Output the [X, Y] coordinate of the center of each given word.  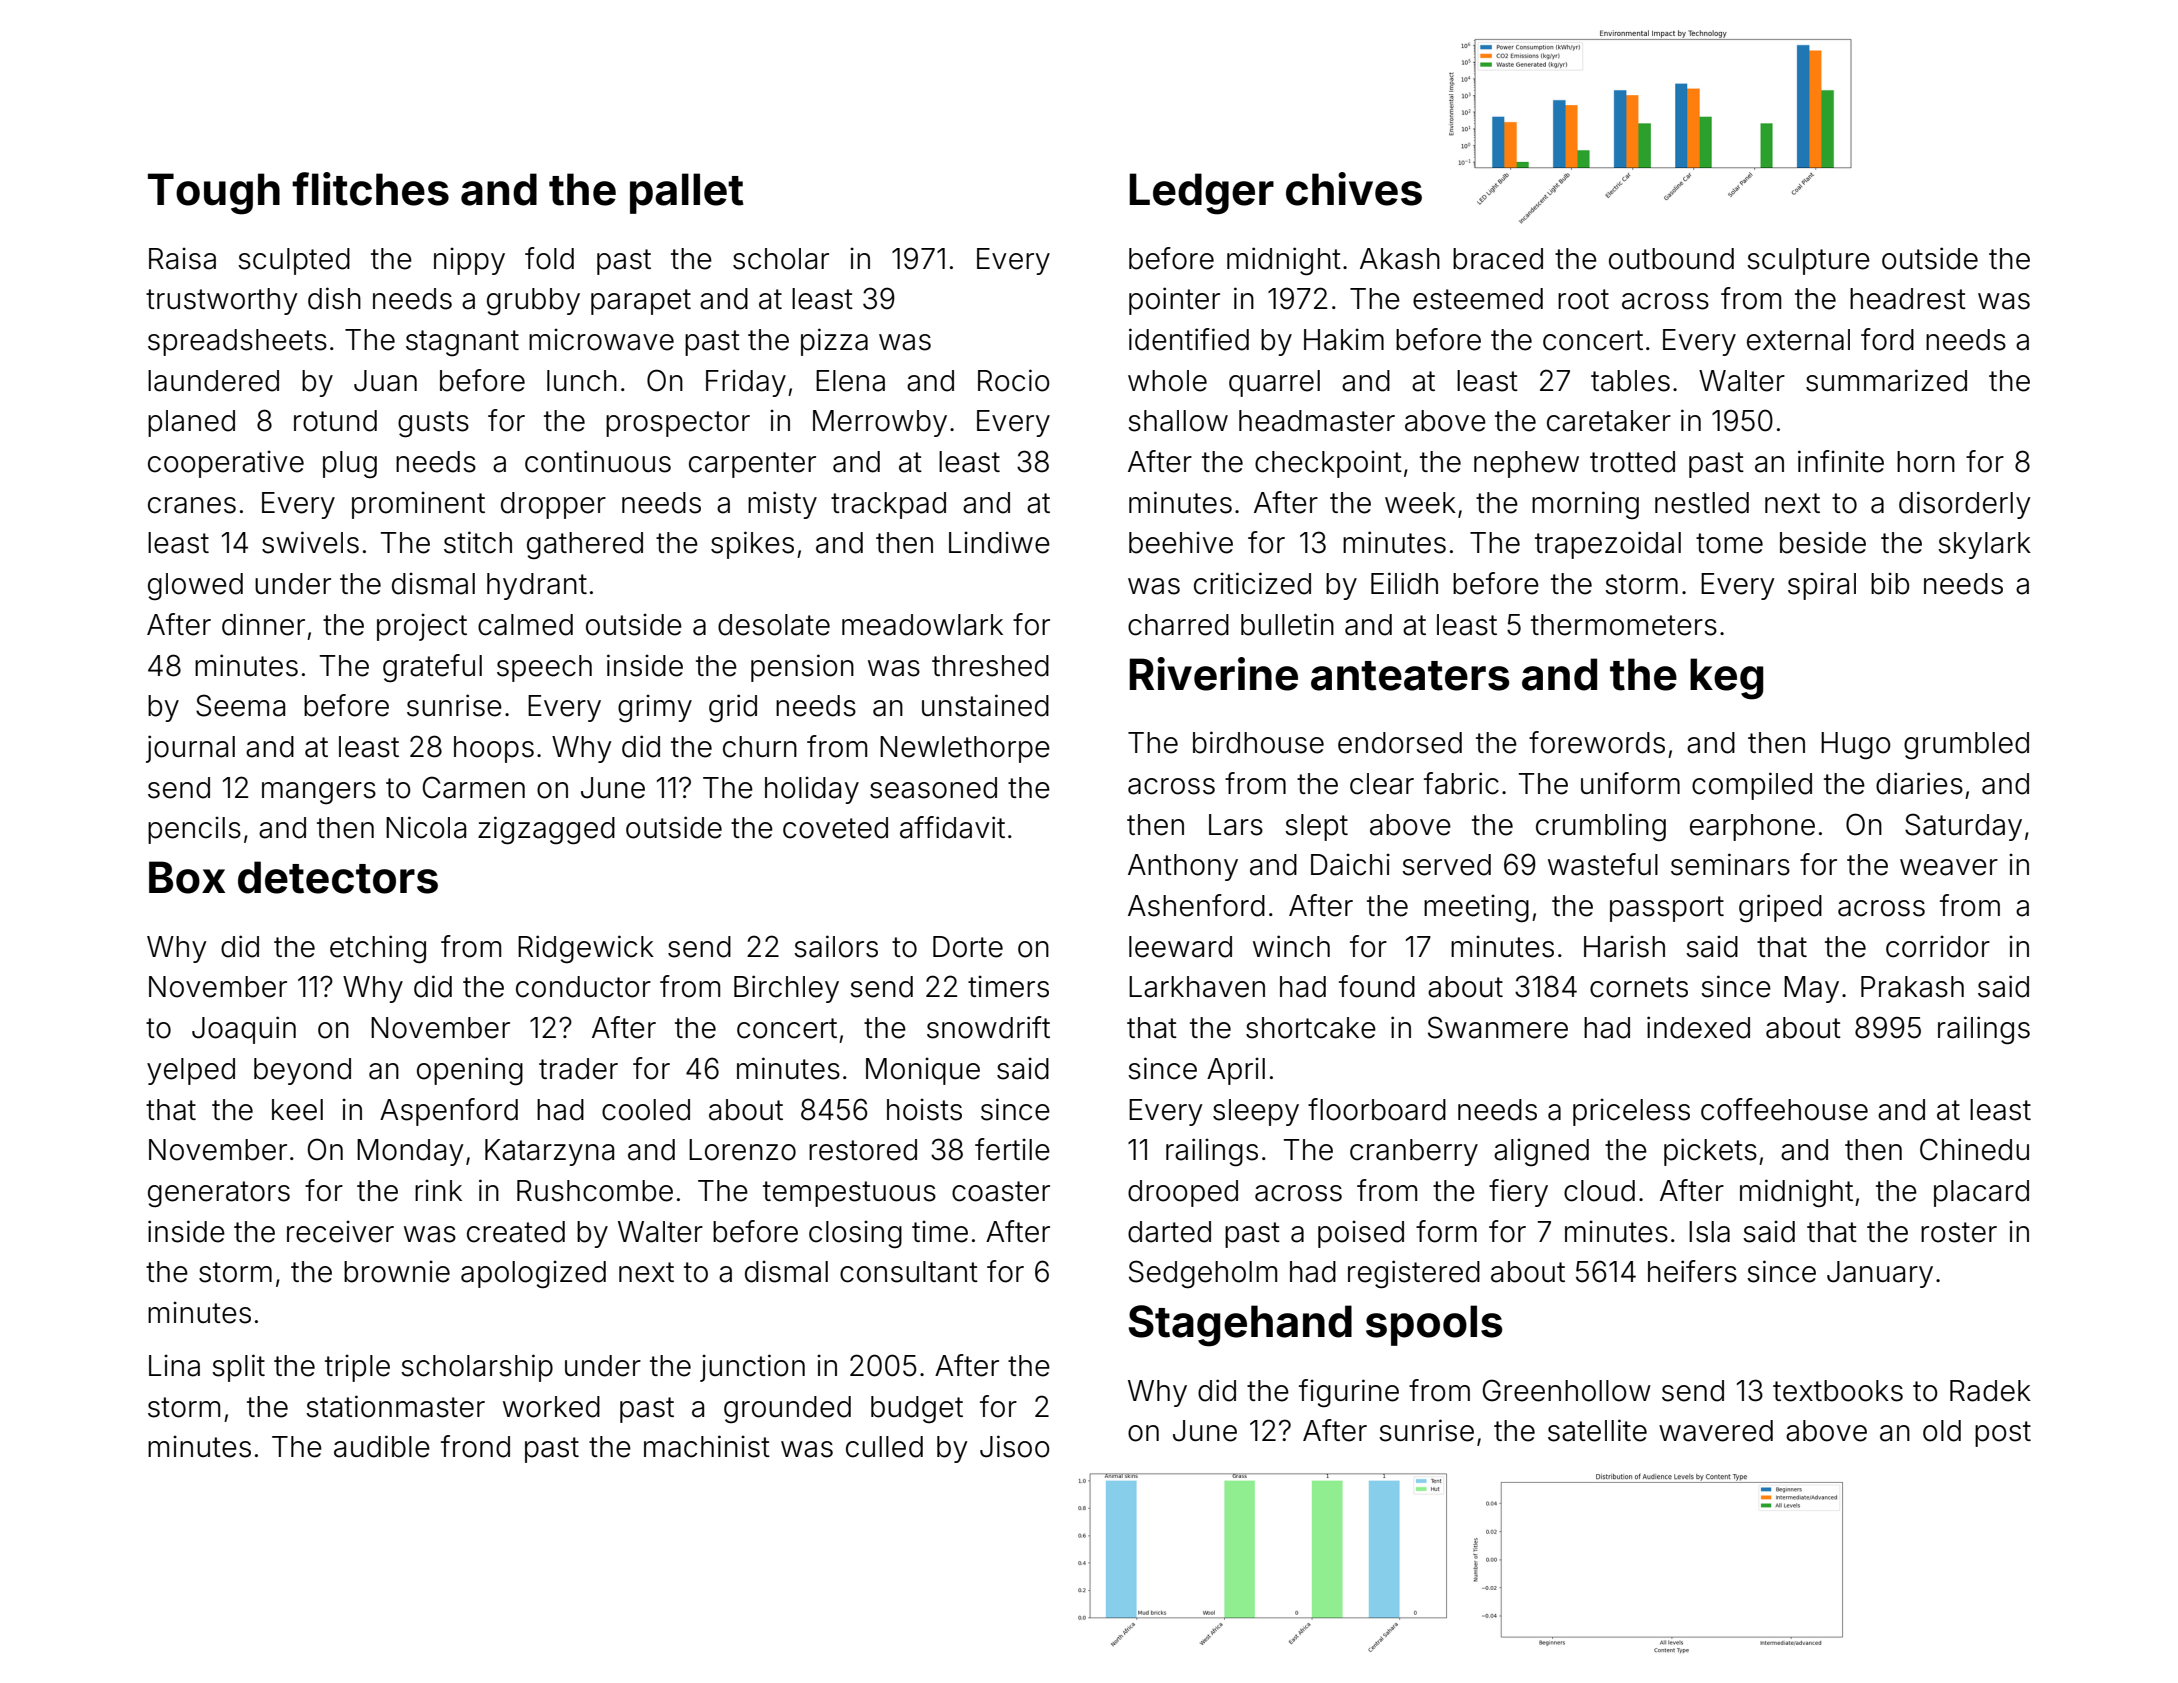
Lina [174, 1366]
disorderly [1965, 505]
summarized [1886, 380]
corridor [1938, 947]
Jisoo [1015, 1446]
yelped [191, 1071]
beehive [1181, 543]
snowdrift [988, 1027]
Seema [240, 705]
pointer [1174, 301]
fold [549, 258]
